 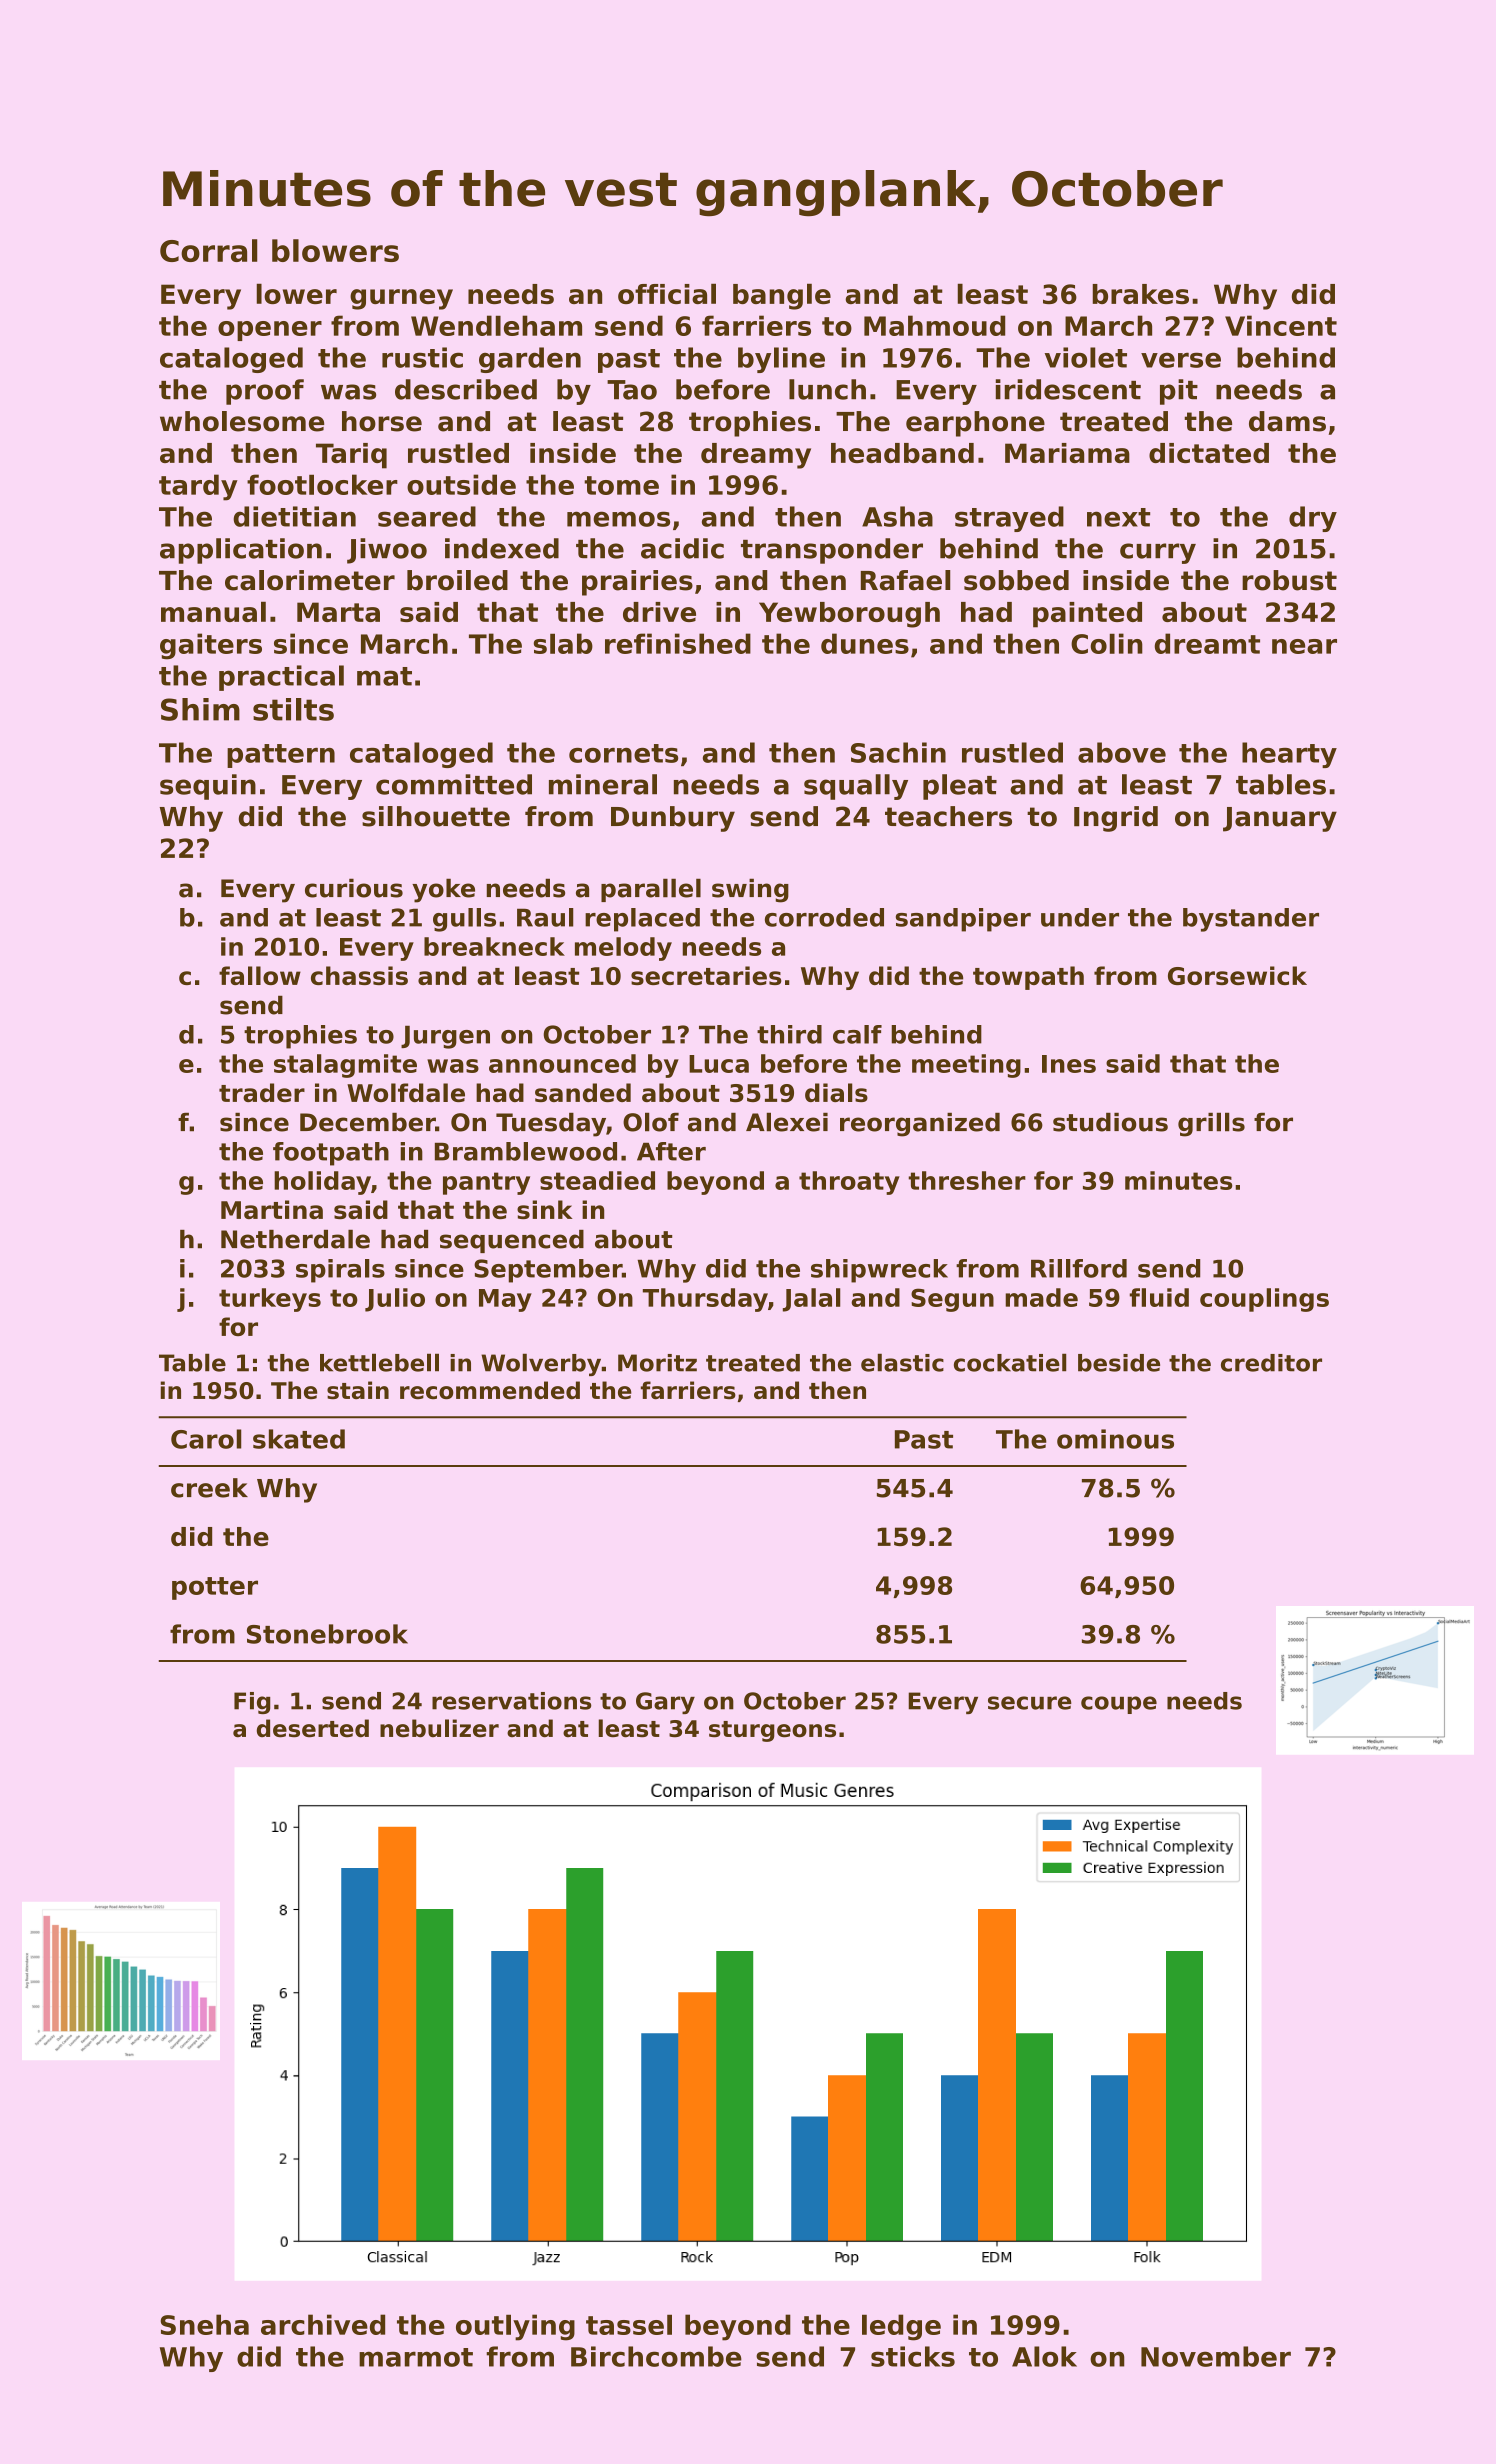 I want to click on brakes, so click(x=1140, y=294).
